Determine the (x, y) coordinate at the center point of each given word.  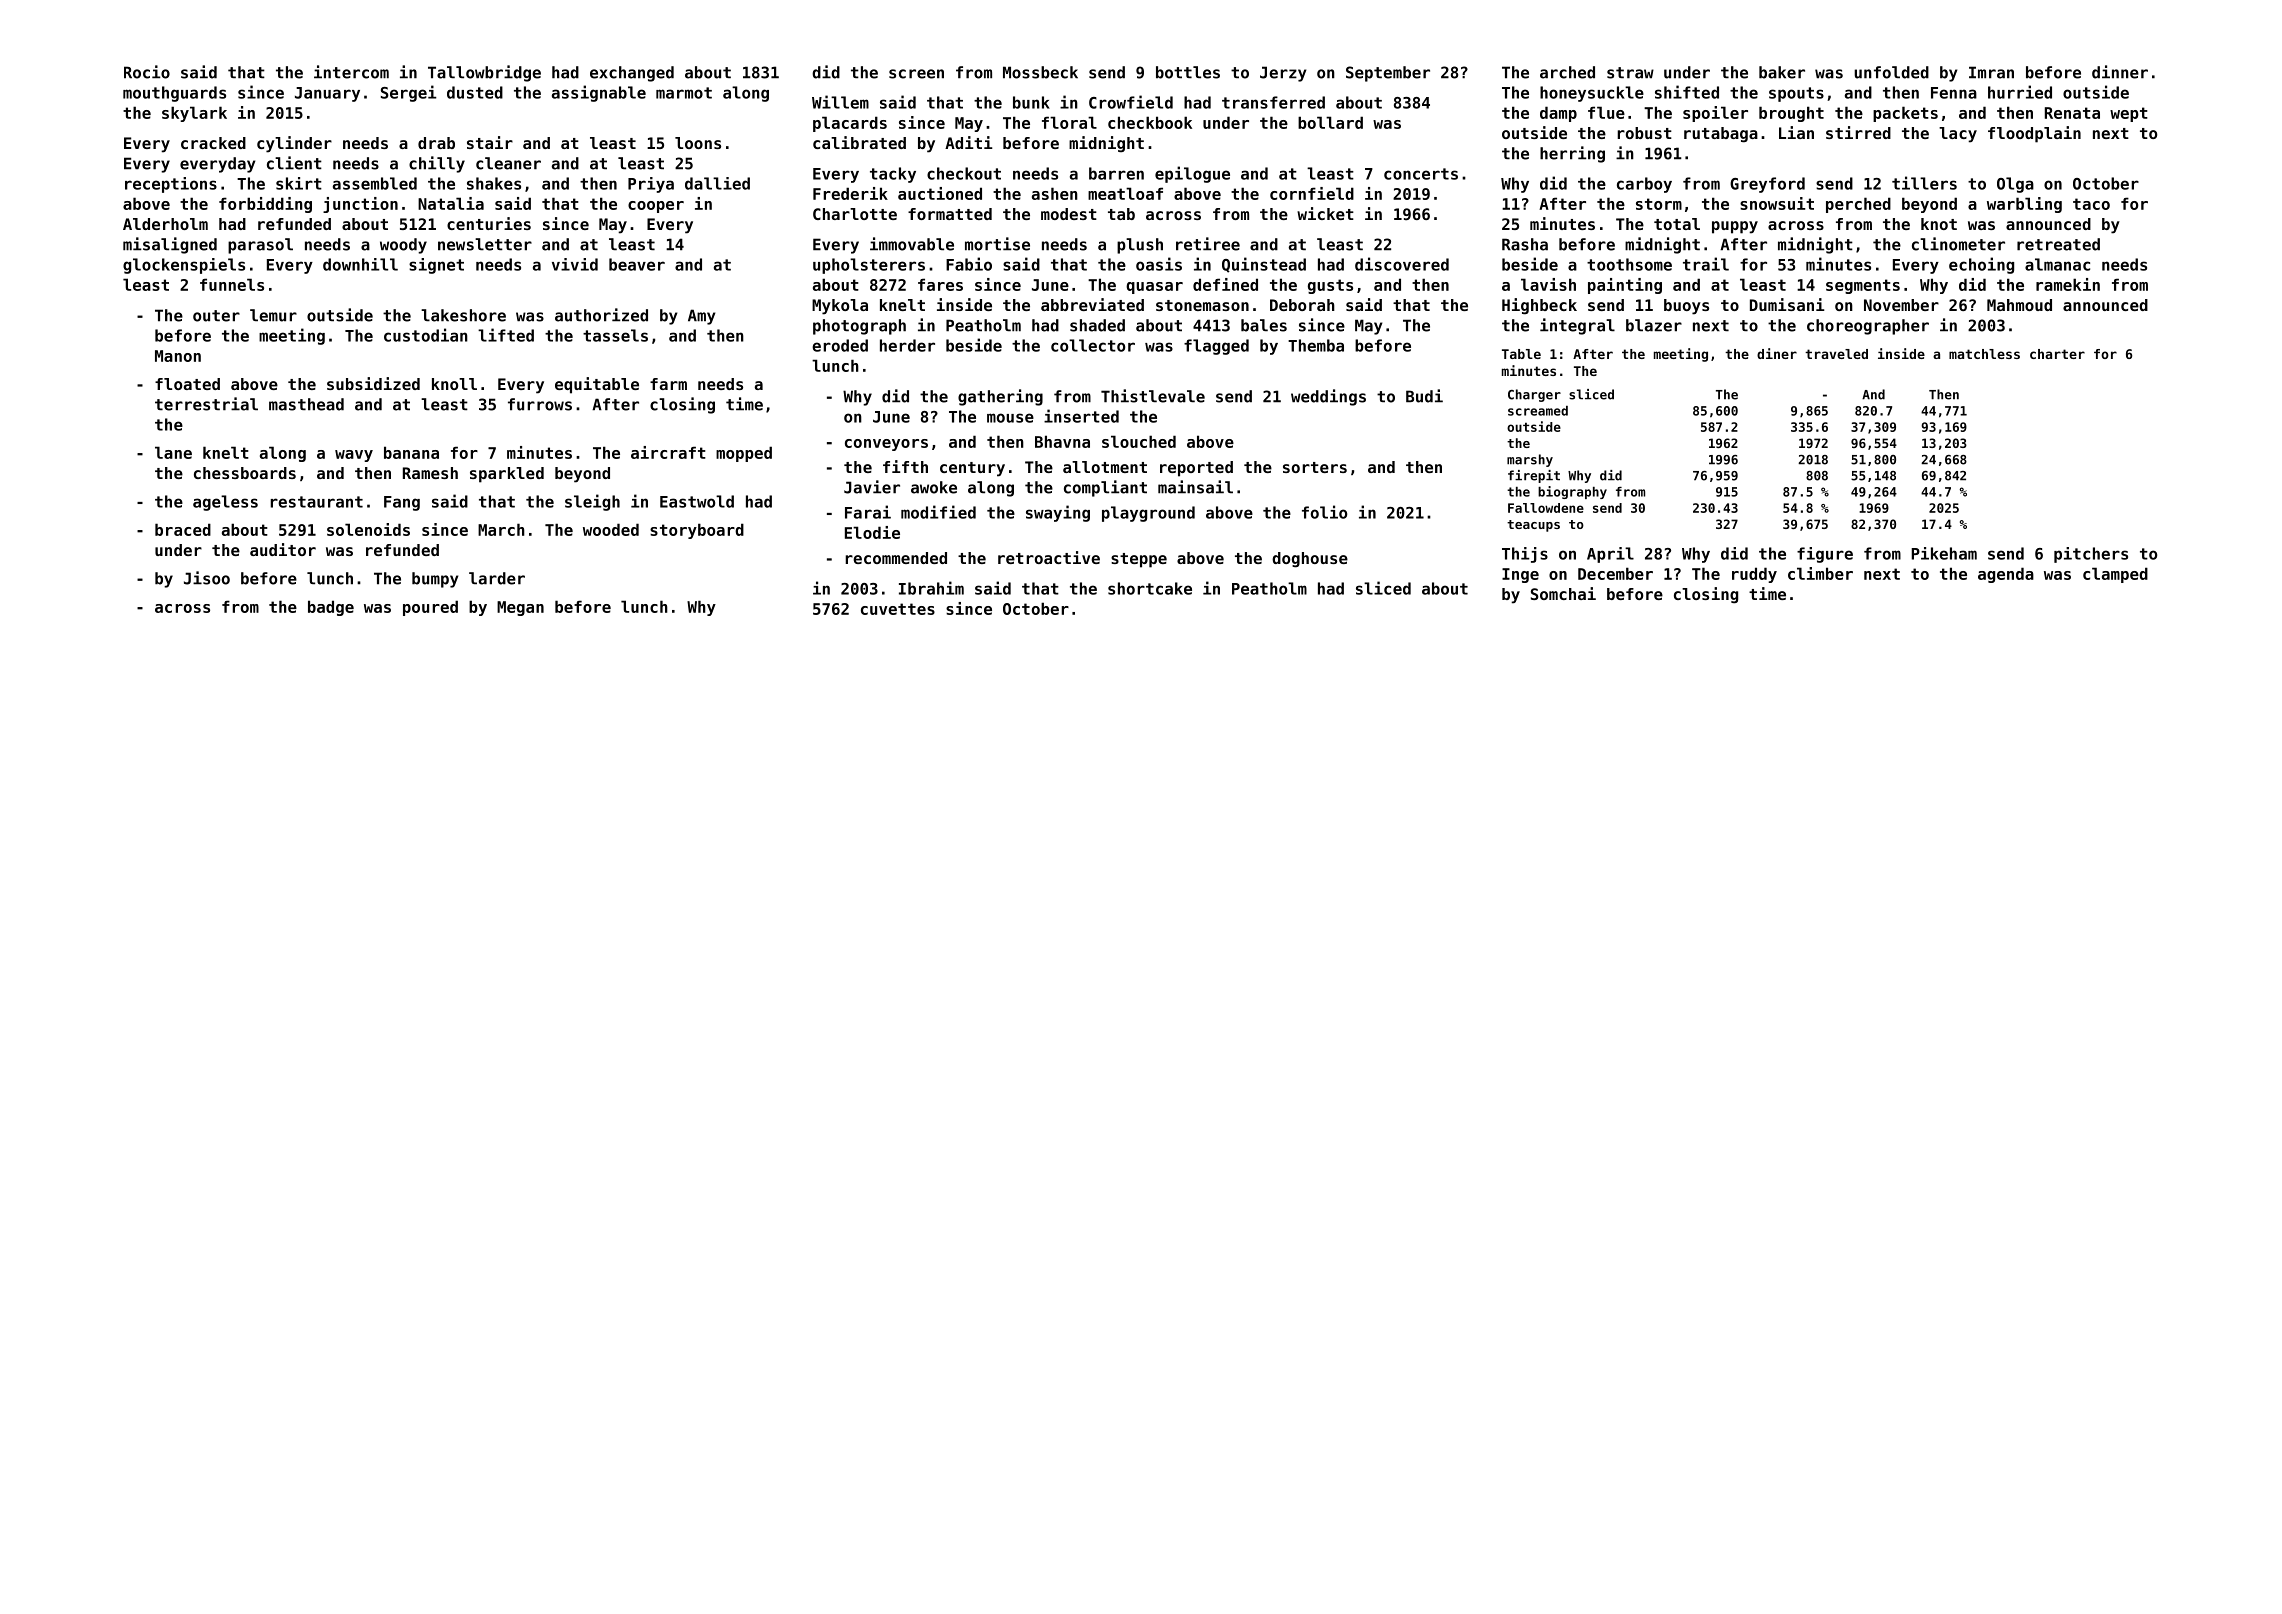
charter (2057, 354)
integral (1577, 326)
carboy (1644, 185)
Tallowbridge (484, 73)
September (1388, 74)
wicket (1325, 213)
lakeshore (463, 315)
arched (1567, 72)
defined (1225, 284)
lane (173, 452)
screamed (1538, 411)
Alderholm (165, 224)
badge (331, 608)
